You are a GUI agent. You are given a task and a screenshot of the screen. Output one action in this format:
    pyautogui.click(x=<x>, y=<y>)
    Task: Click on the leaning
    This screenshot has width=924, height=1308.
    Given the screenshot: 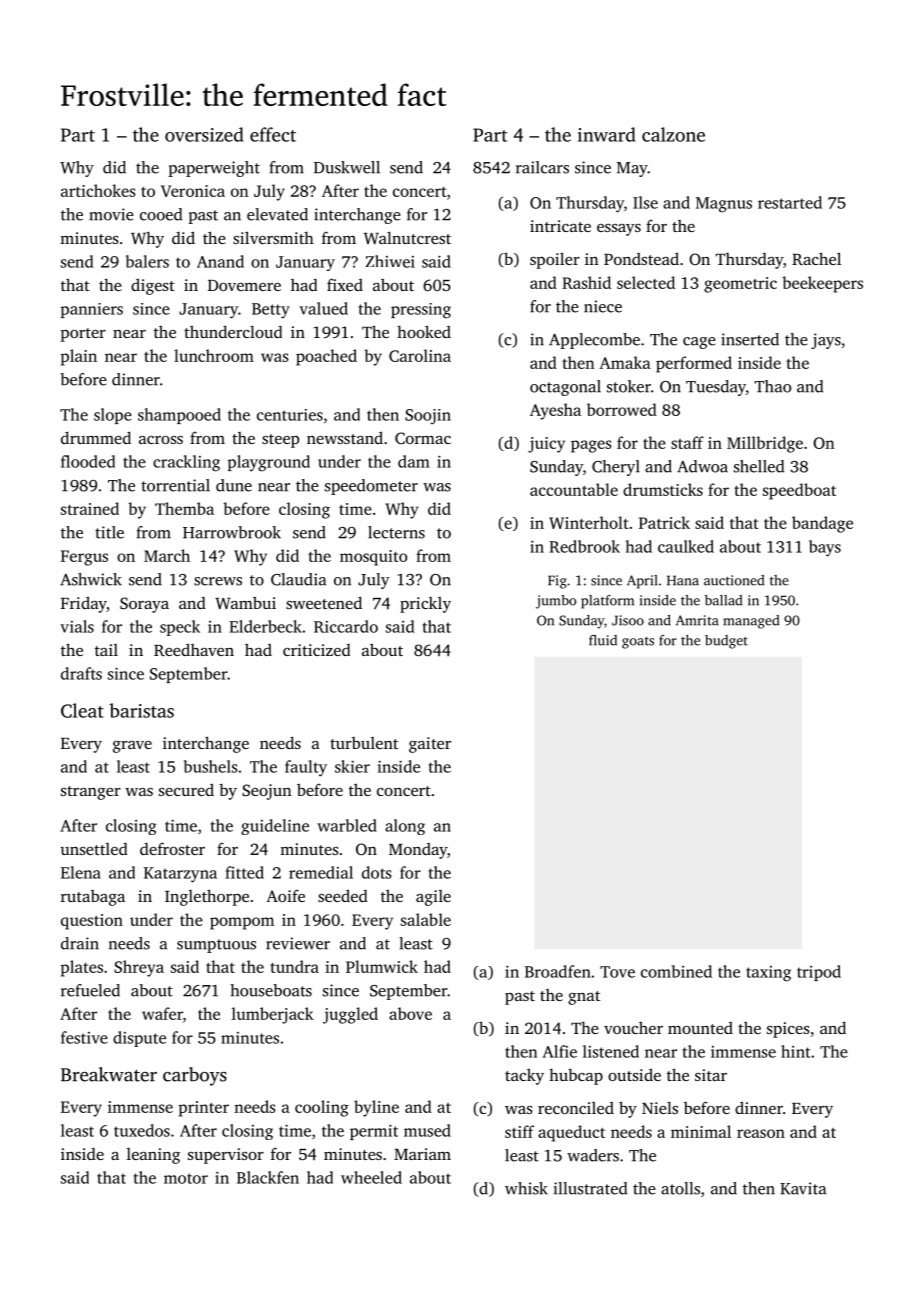 What is the action you would take?
    pyautogui.click(x=153, y=1156)
